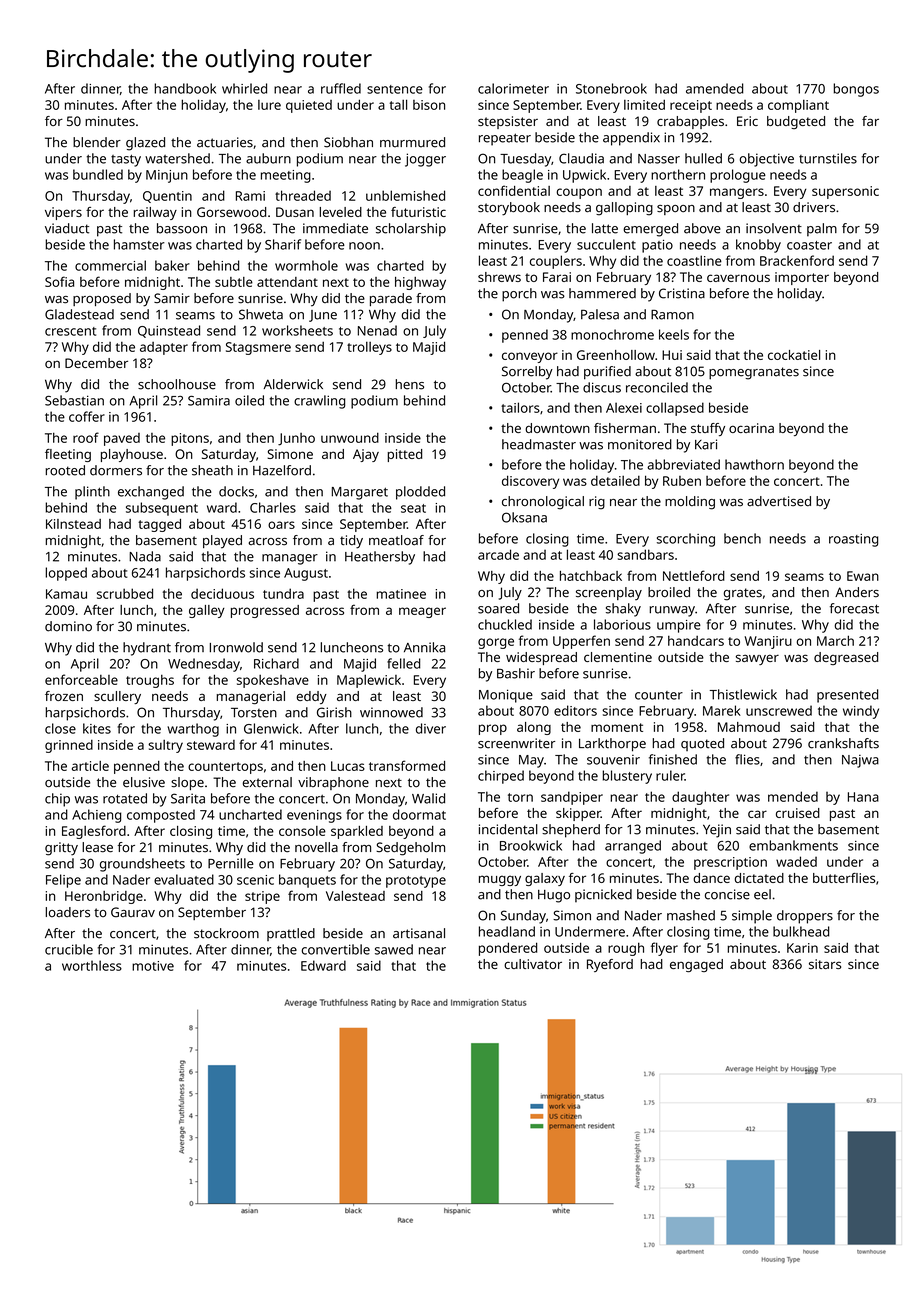 Image resolution: width=924 pixels, height=1308 pixels. I want to click on crucible, so click(69, 949).
